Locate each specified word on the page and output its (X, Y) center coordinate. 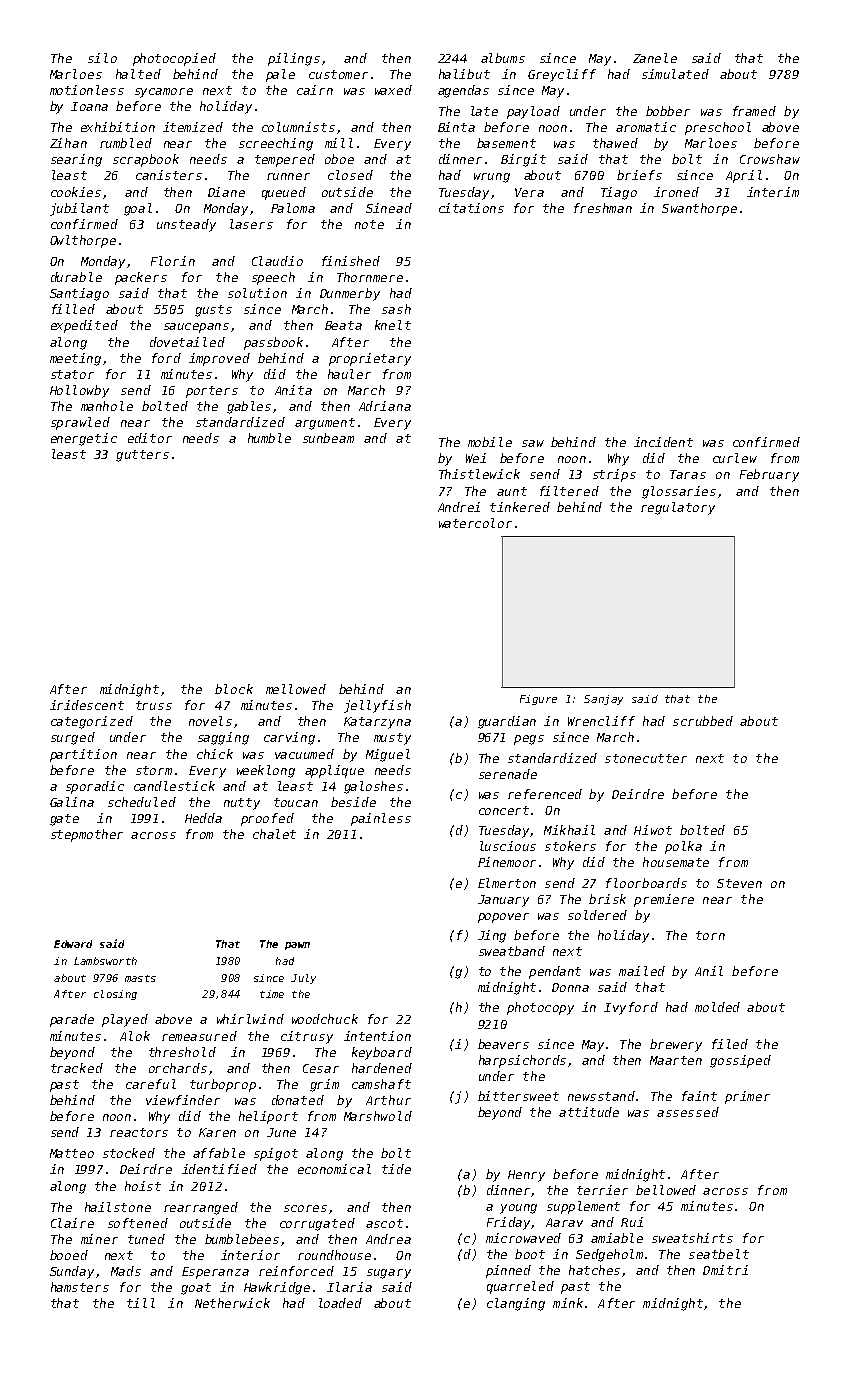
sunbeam (328, 438)
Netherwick (232, 1303)
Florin (173, 261)
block (234, 689)
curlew (735, 458)
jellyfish (377, 706)
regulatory (678, 508)
